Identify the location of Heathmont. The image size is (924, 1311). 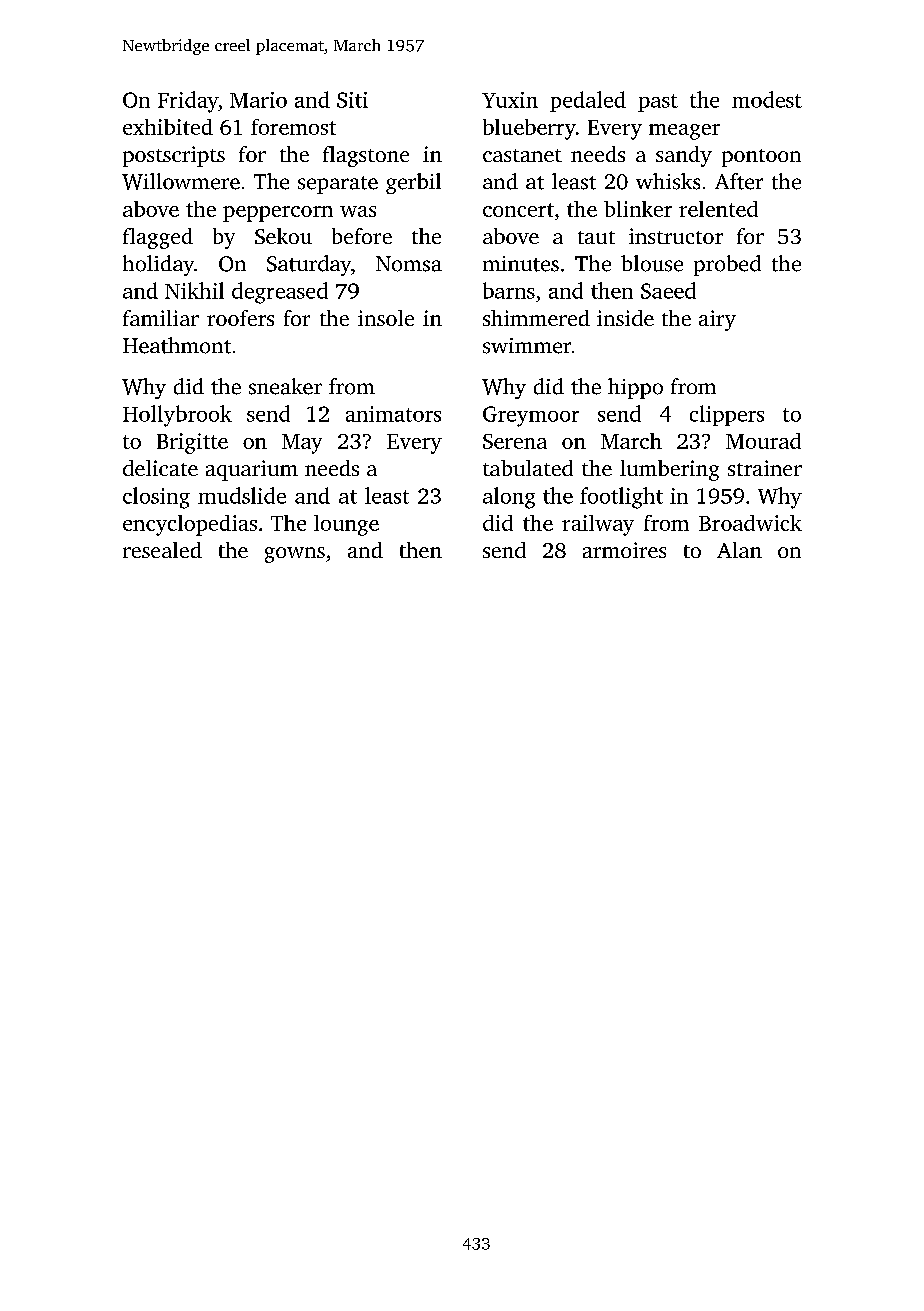
(177, 345).
